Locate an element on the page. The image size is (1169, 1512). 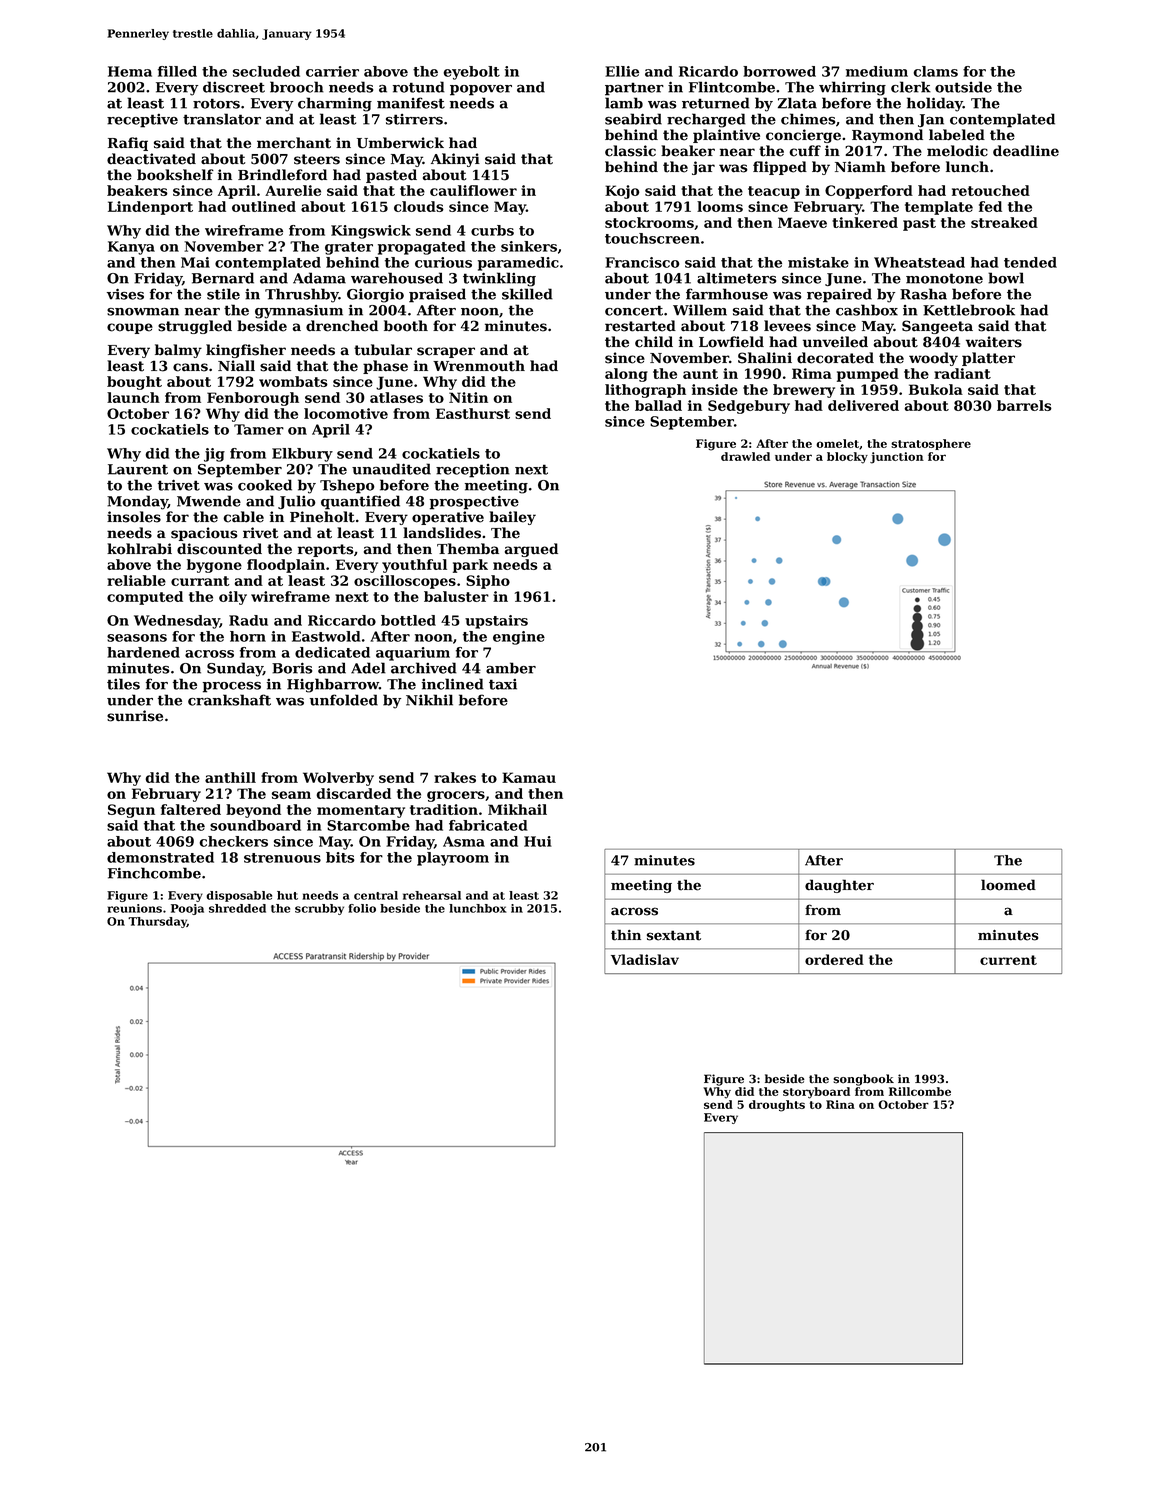
looms is located at coordinates (720, 206).
